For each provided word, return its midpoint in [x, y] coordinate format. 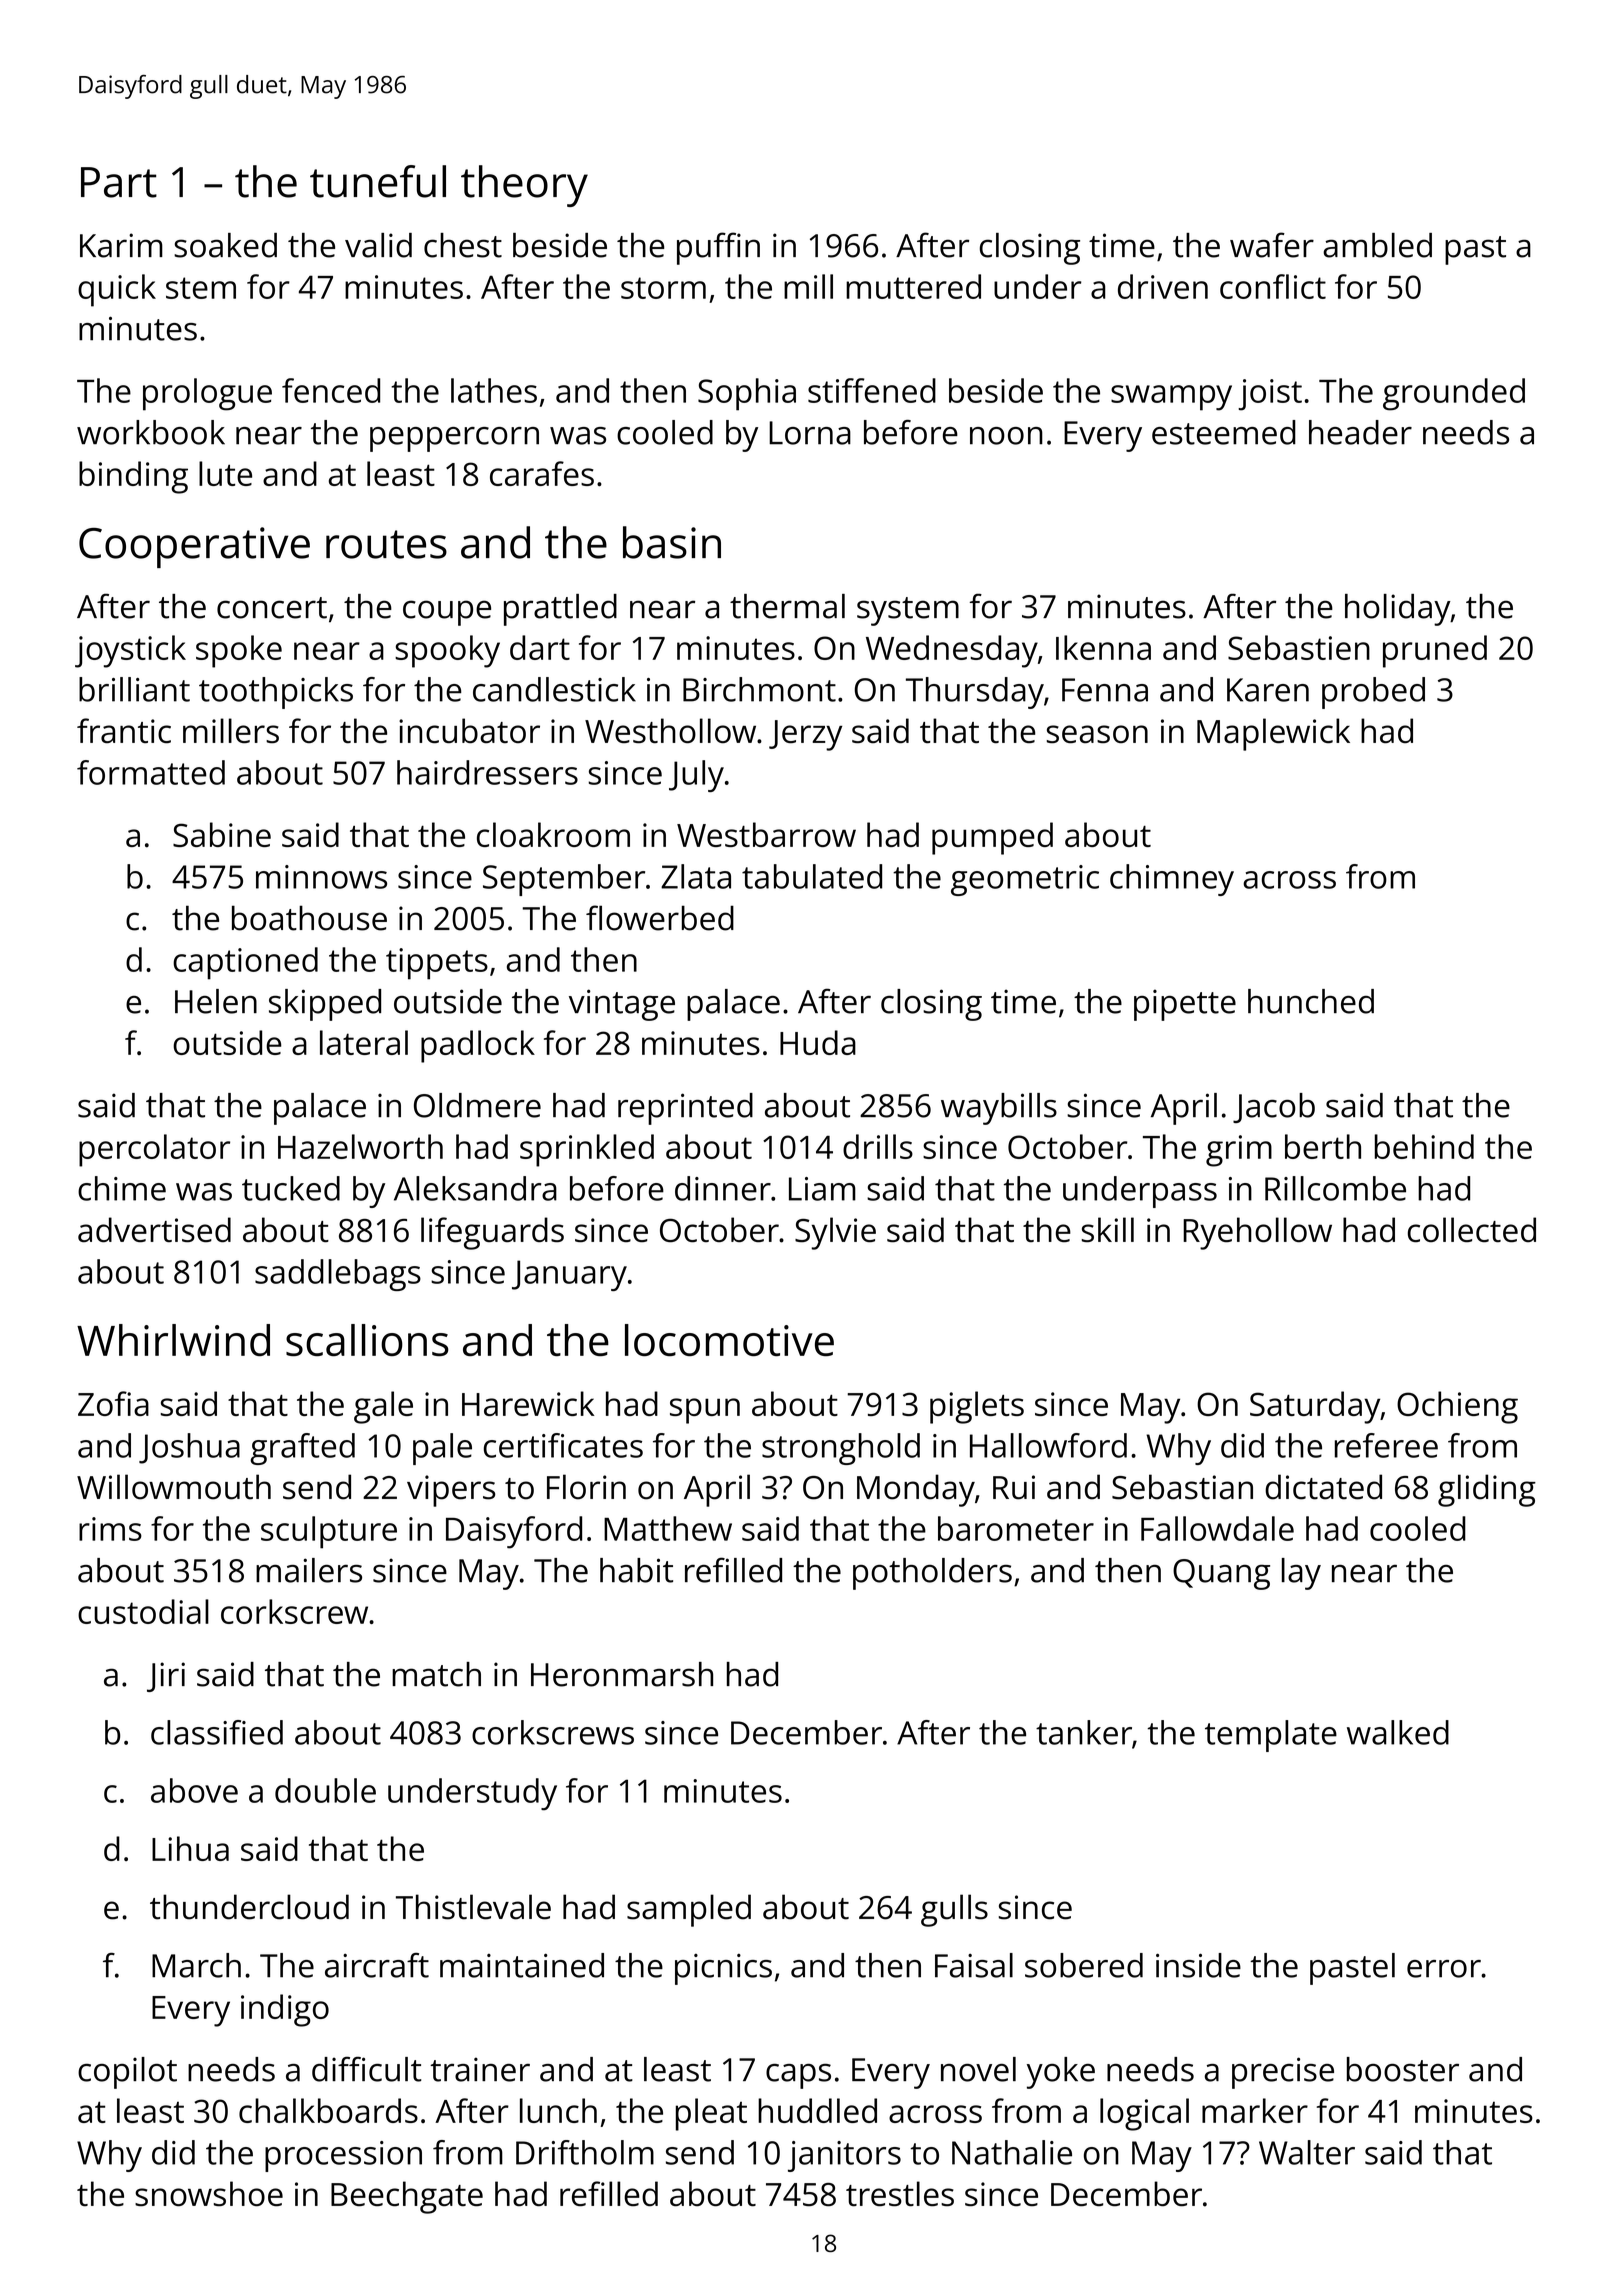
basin [672, 542]
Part [119, 182]
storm [663, 288]
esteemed [1224, 432]
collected [1472, 1229]
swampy [1171, 398]
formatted [151, 772]
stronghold [841, 1449]
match [436, 1674]
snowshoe [209, 2193]
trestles [900, 2193]
